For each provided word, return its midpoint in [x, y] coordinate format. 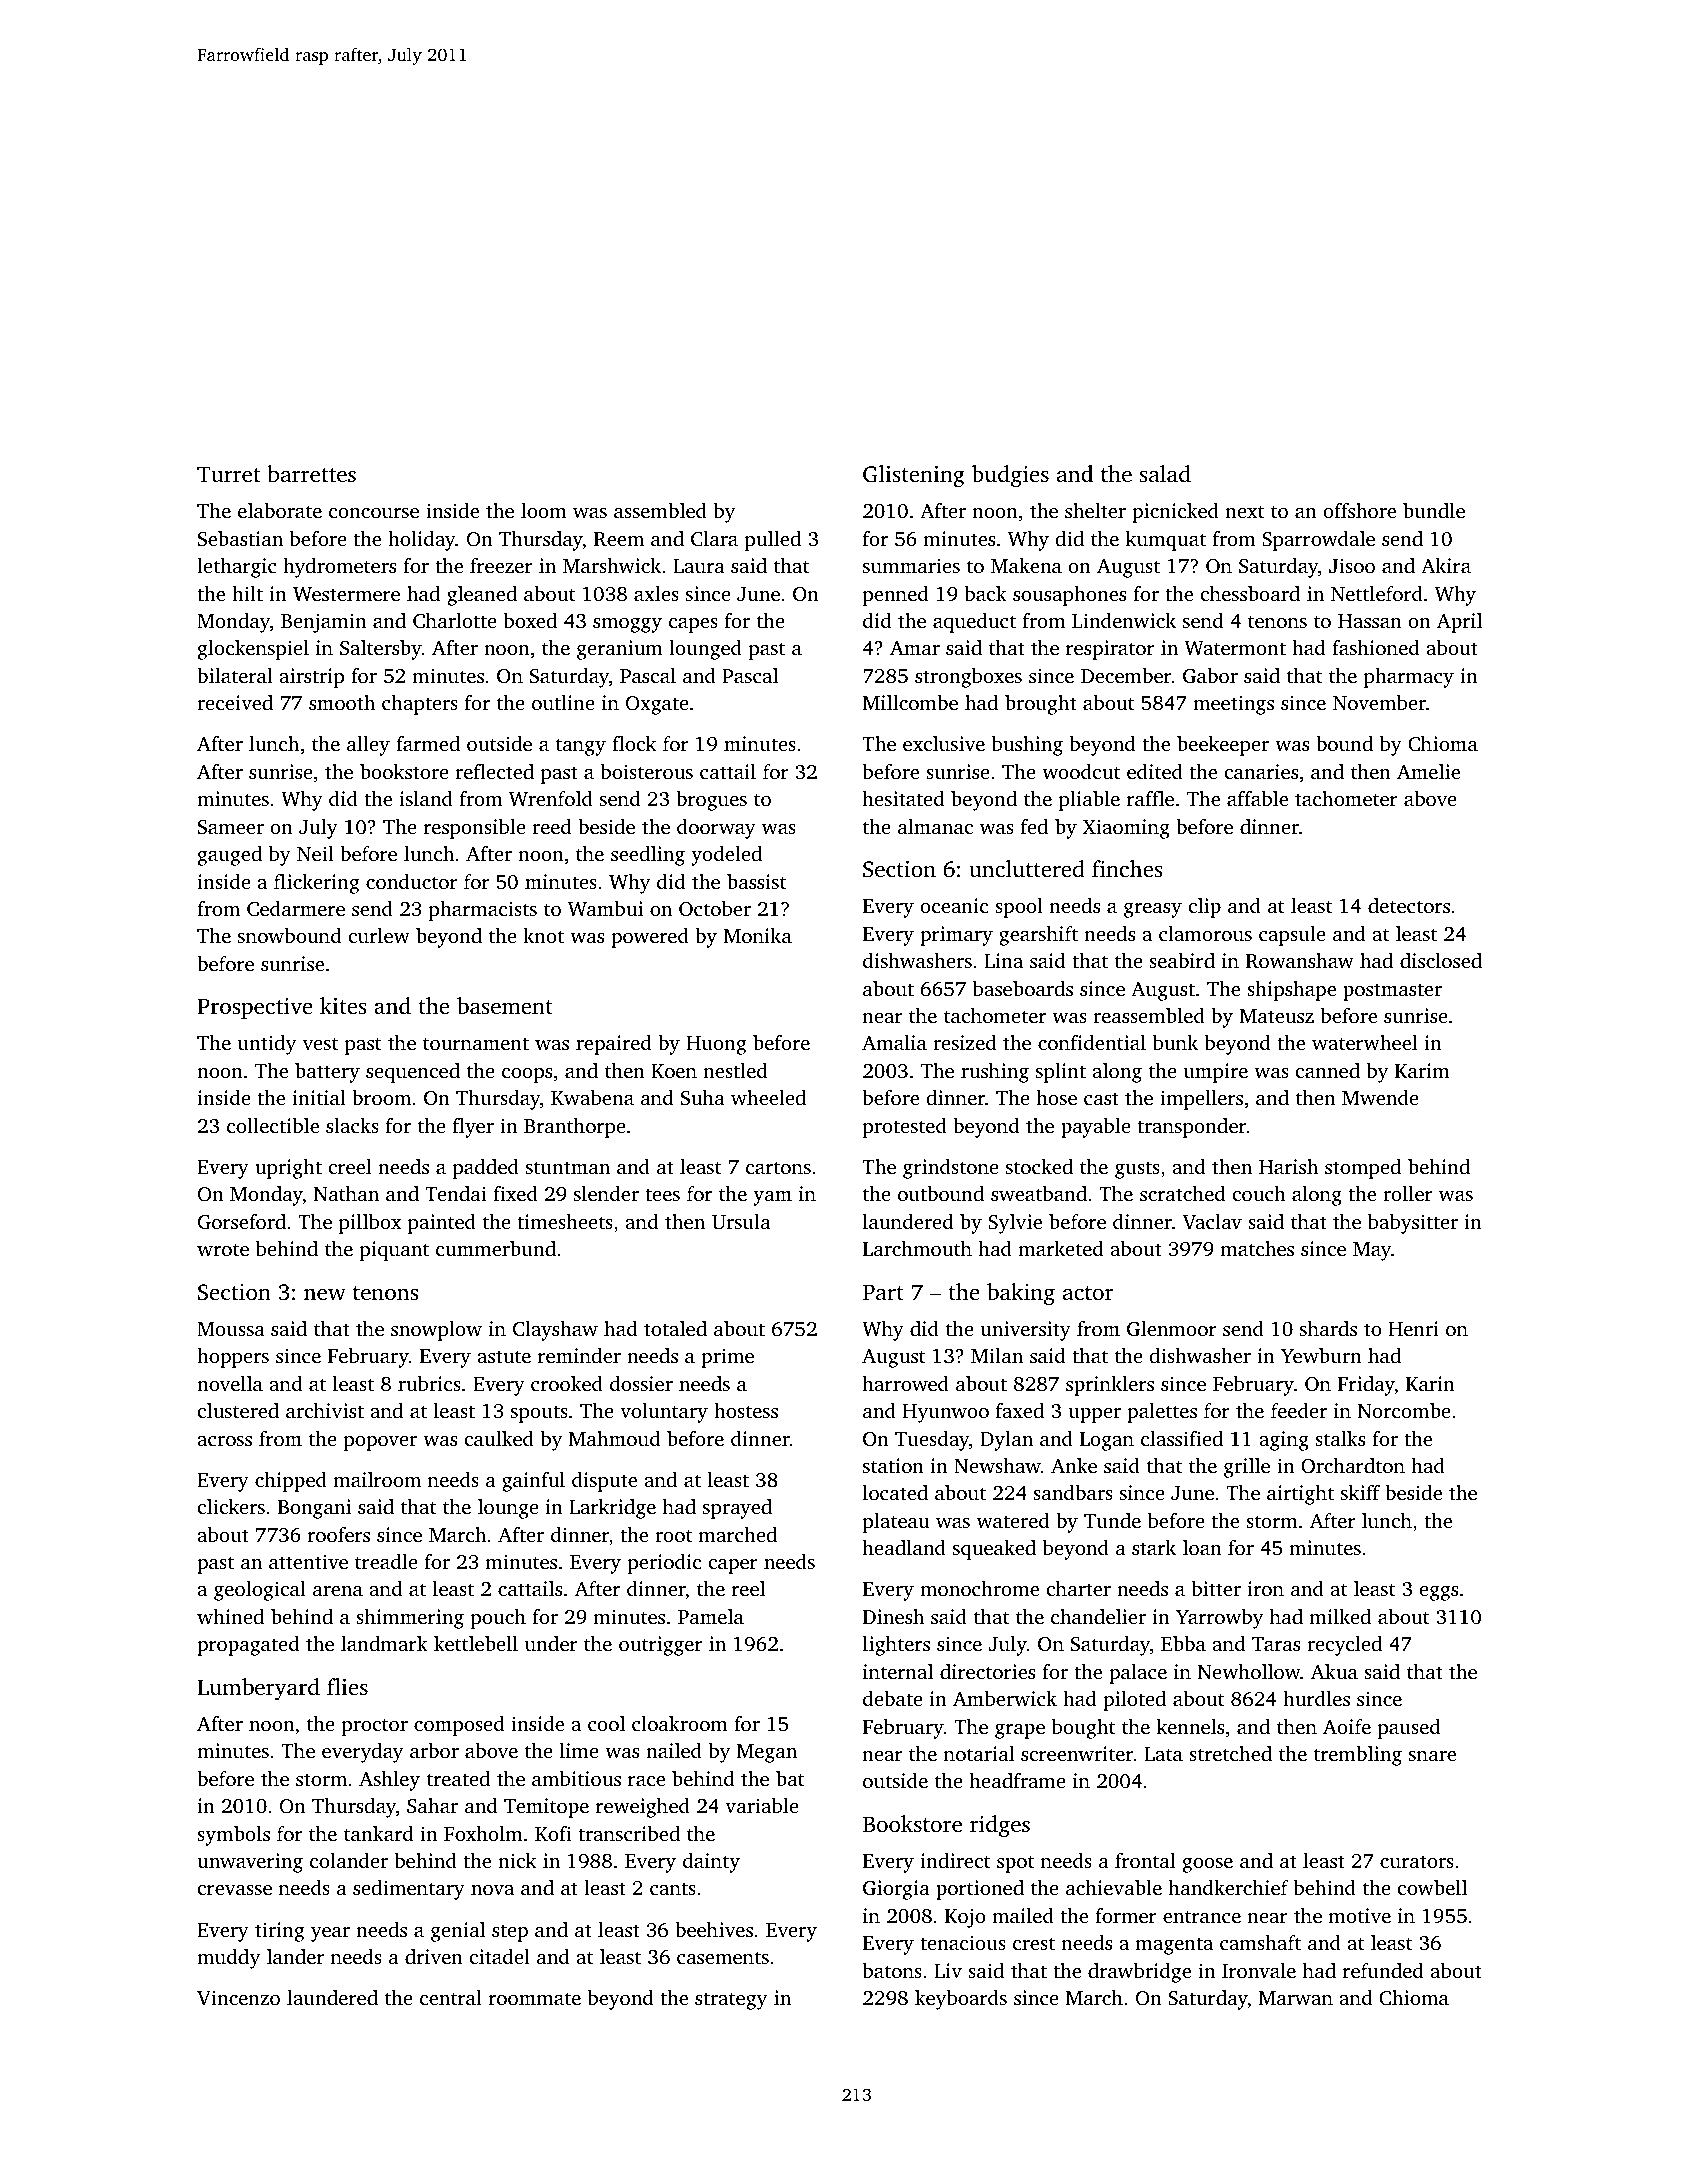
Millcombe [910, 702]
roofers [339, 1534]
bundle [1434, 510]
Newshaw [997, 1465]
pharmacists [483, 911]
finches [1127, 868]
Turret [228, 474]
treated [458, 1778]
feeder [1299, 1410]
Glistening [913, 476]
